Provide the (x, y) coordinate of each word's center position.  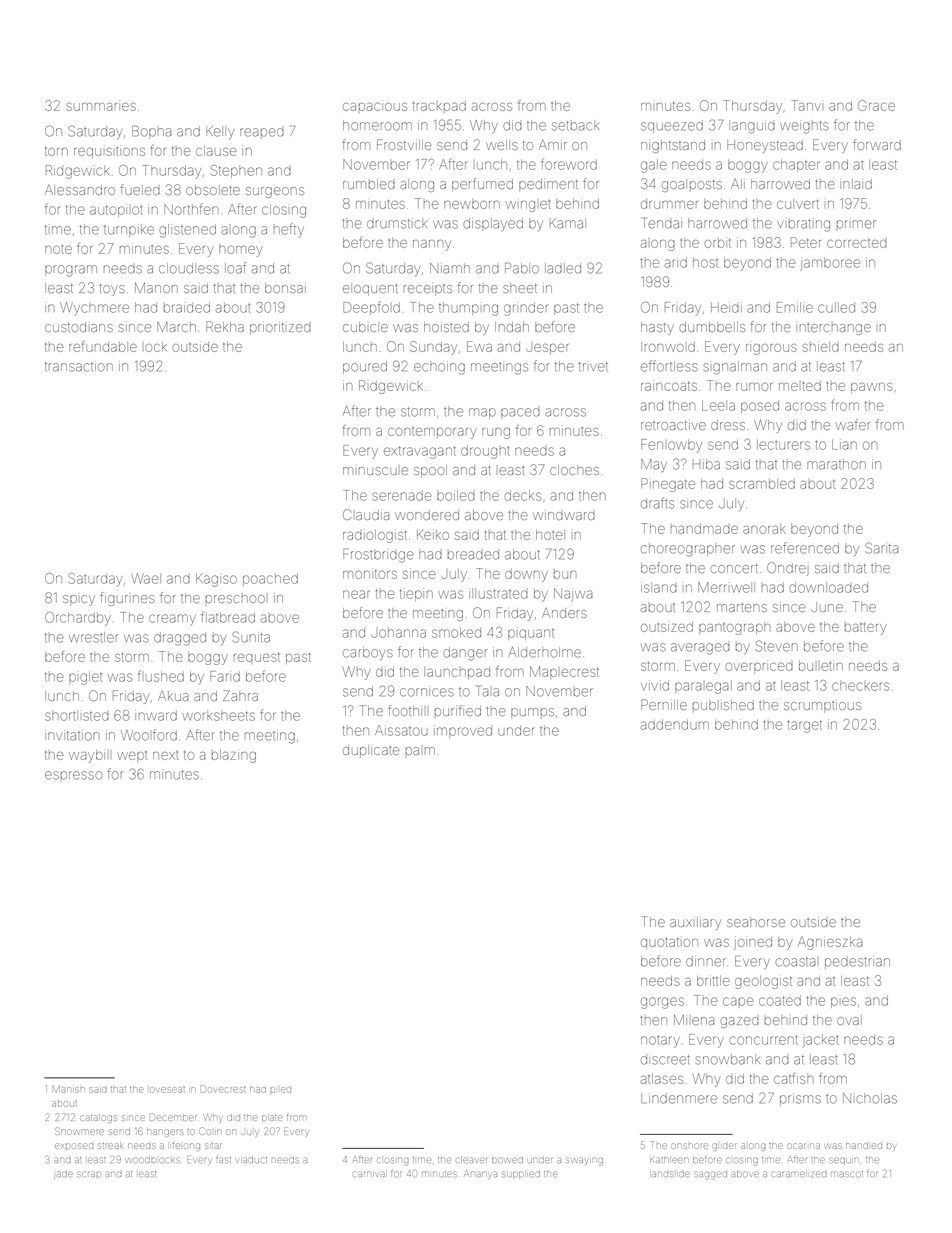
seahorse (756, 922)
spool (430, 471)
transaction (79, 366)
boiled (456, 495)
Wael (146, 578)
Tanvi (806, 105)
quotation (669, 943)
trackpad (439, 106)
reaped (262, 132)
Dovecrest (223, 1089)
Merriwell (726, 587)
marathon (836, 464)
